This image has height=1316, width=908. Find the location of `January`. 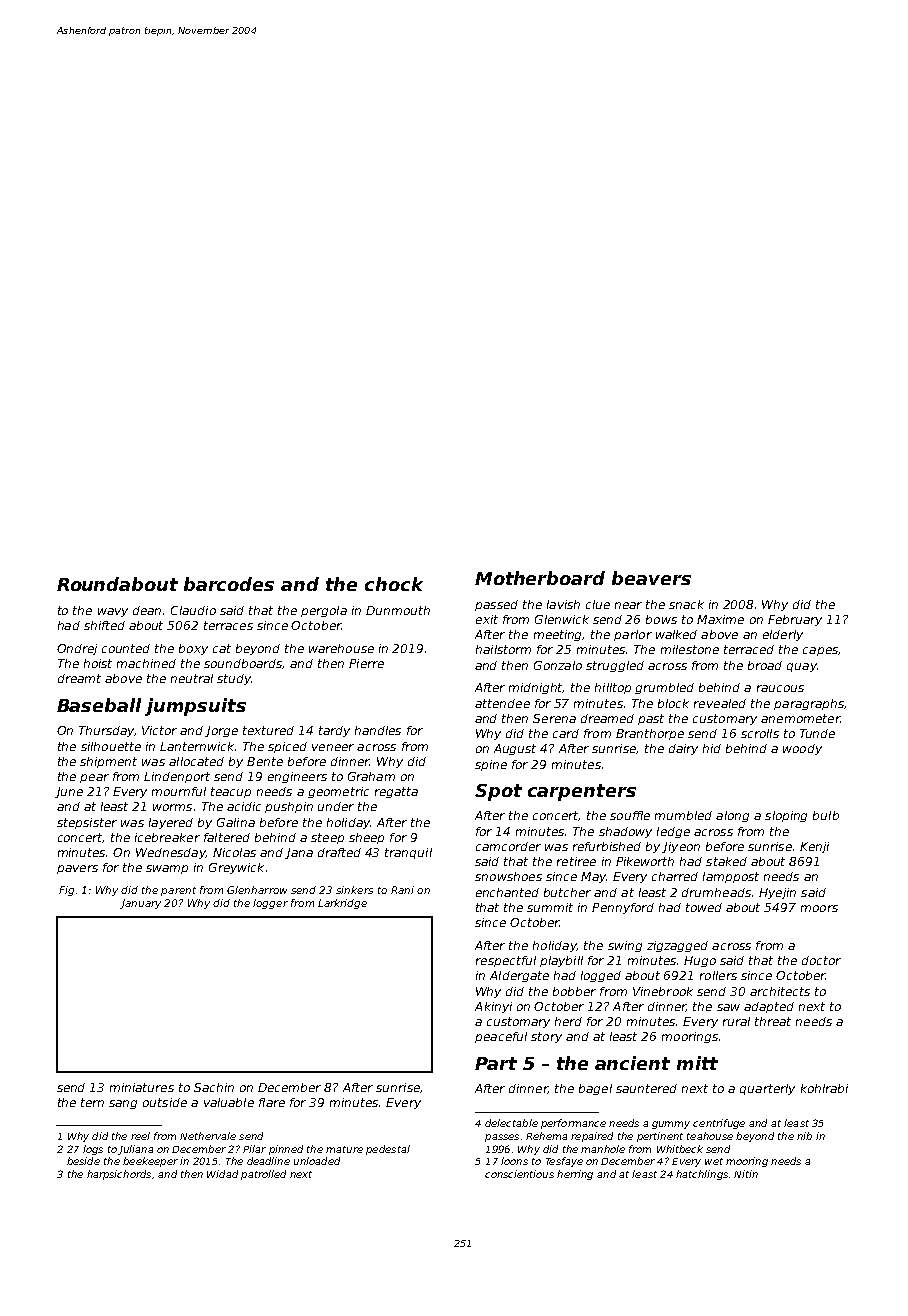

January is located at coordinates (140, 904).
